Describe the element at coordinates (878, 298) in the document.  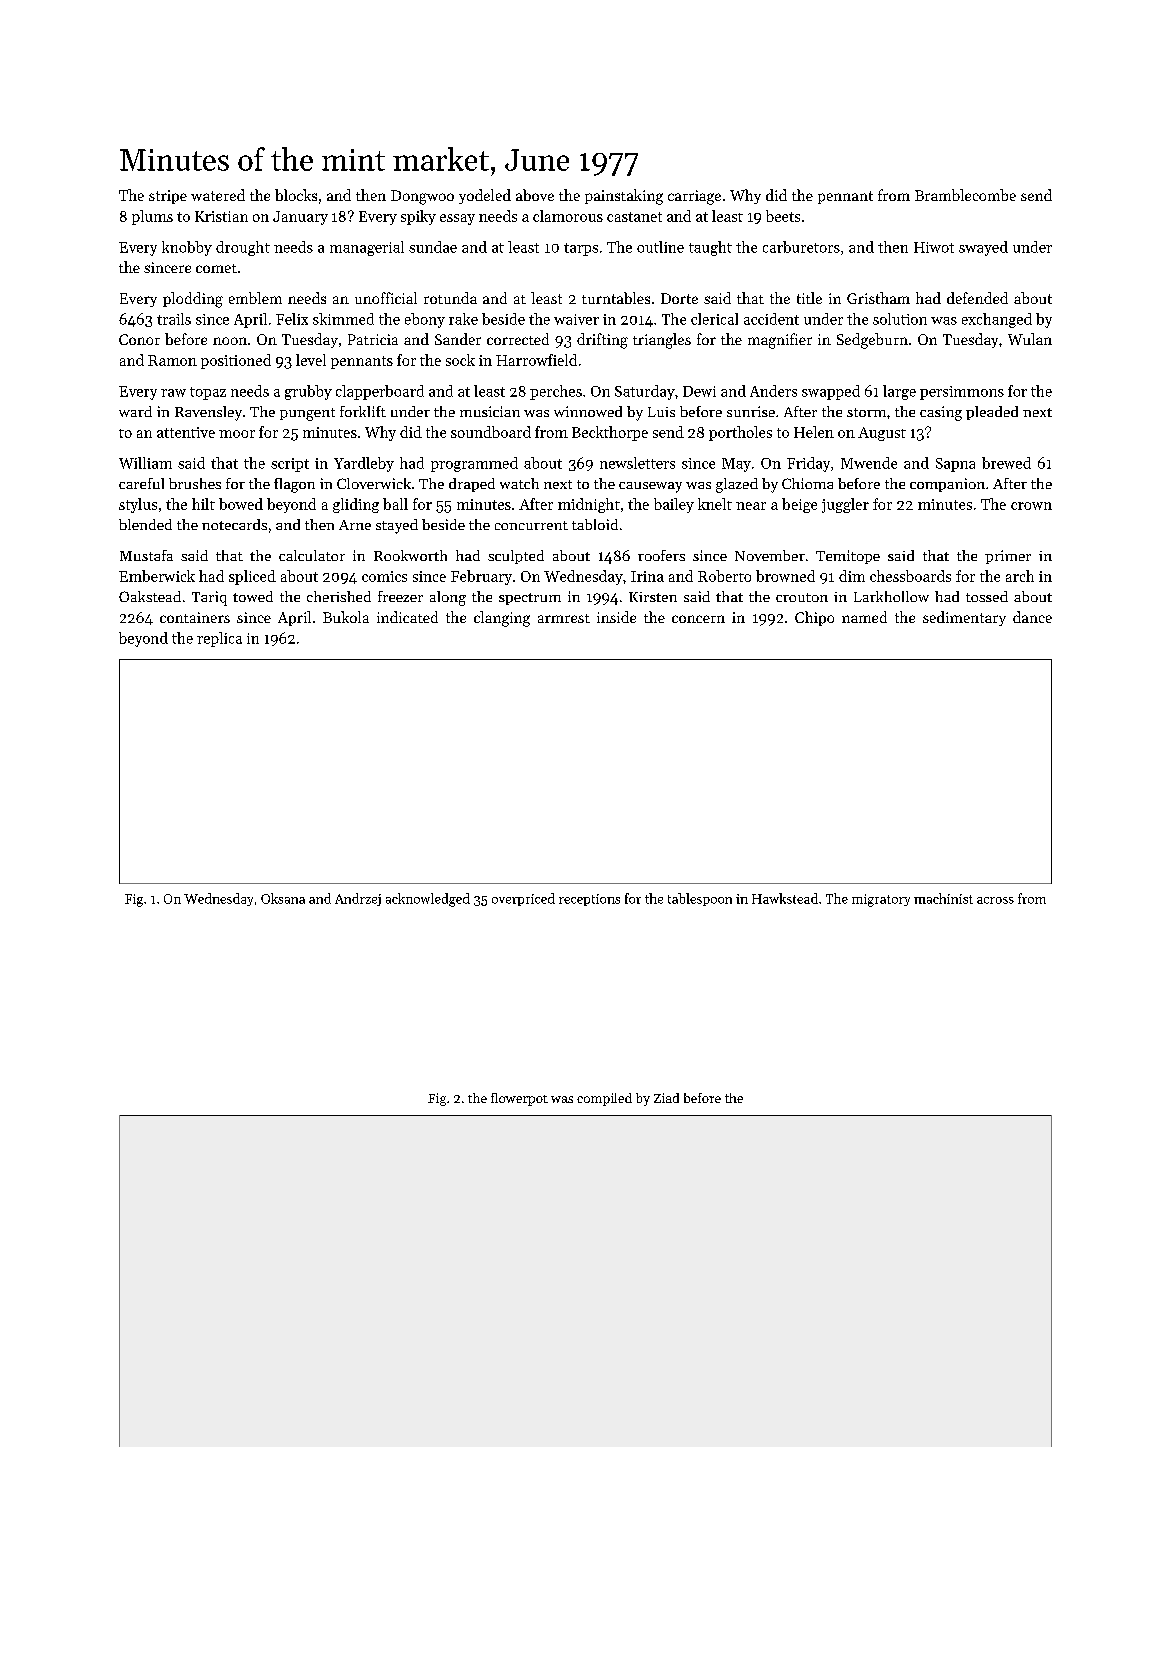
I see `Gristham` at that location.
